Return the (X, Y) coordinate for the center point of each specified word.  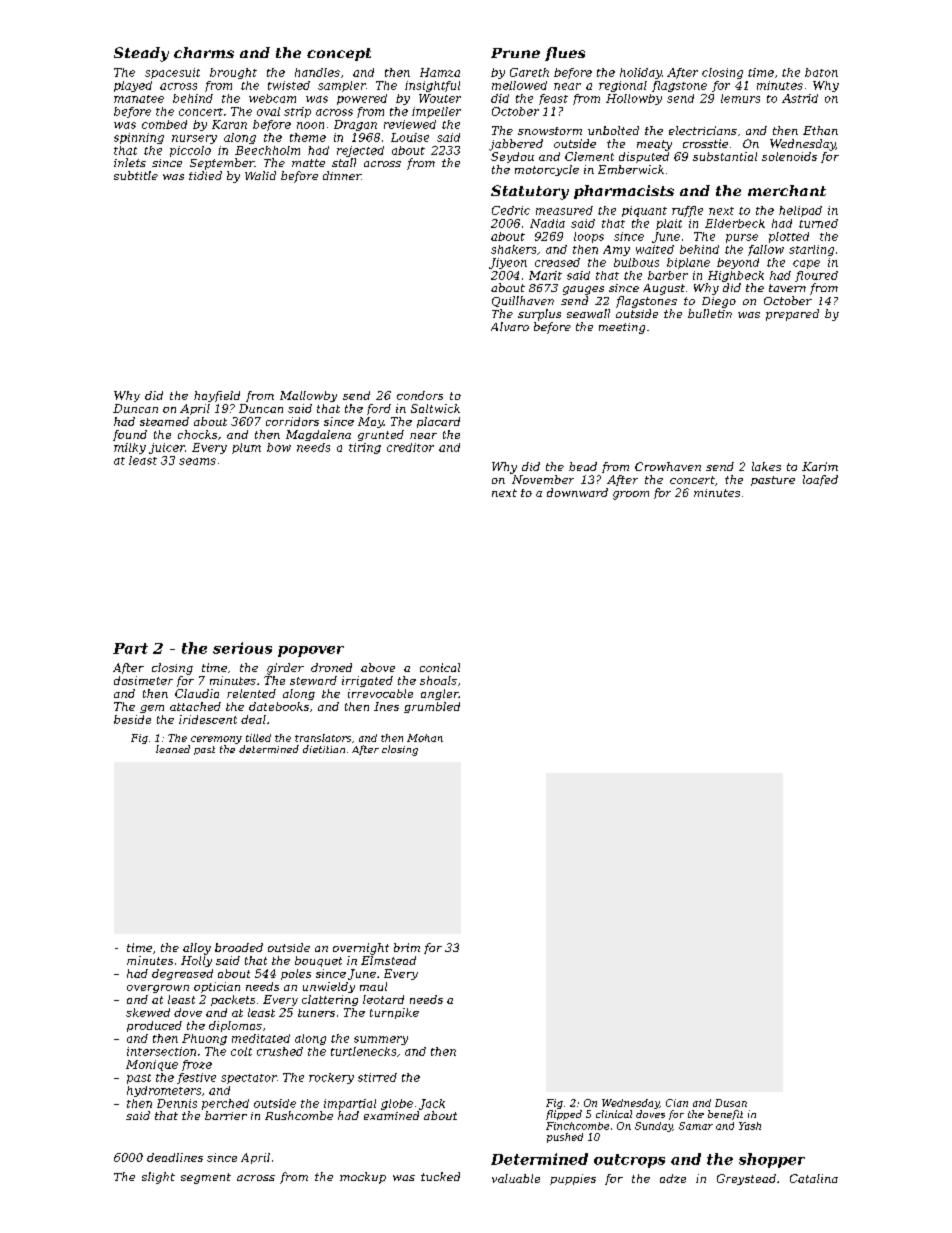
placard (438, 422)
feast (553, 99)
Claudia (197, 693)
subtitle (136, 175)
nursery (194, 139)
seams (197, 461)
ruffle (687, 211)
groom (631, 495)
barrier (226, 1115)
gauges (583, 290)
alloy (197, 949)
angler (440, 694)
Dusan (731, 1103)
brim (407, 947)
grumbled (432, 707)
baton (821, 72)
